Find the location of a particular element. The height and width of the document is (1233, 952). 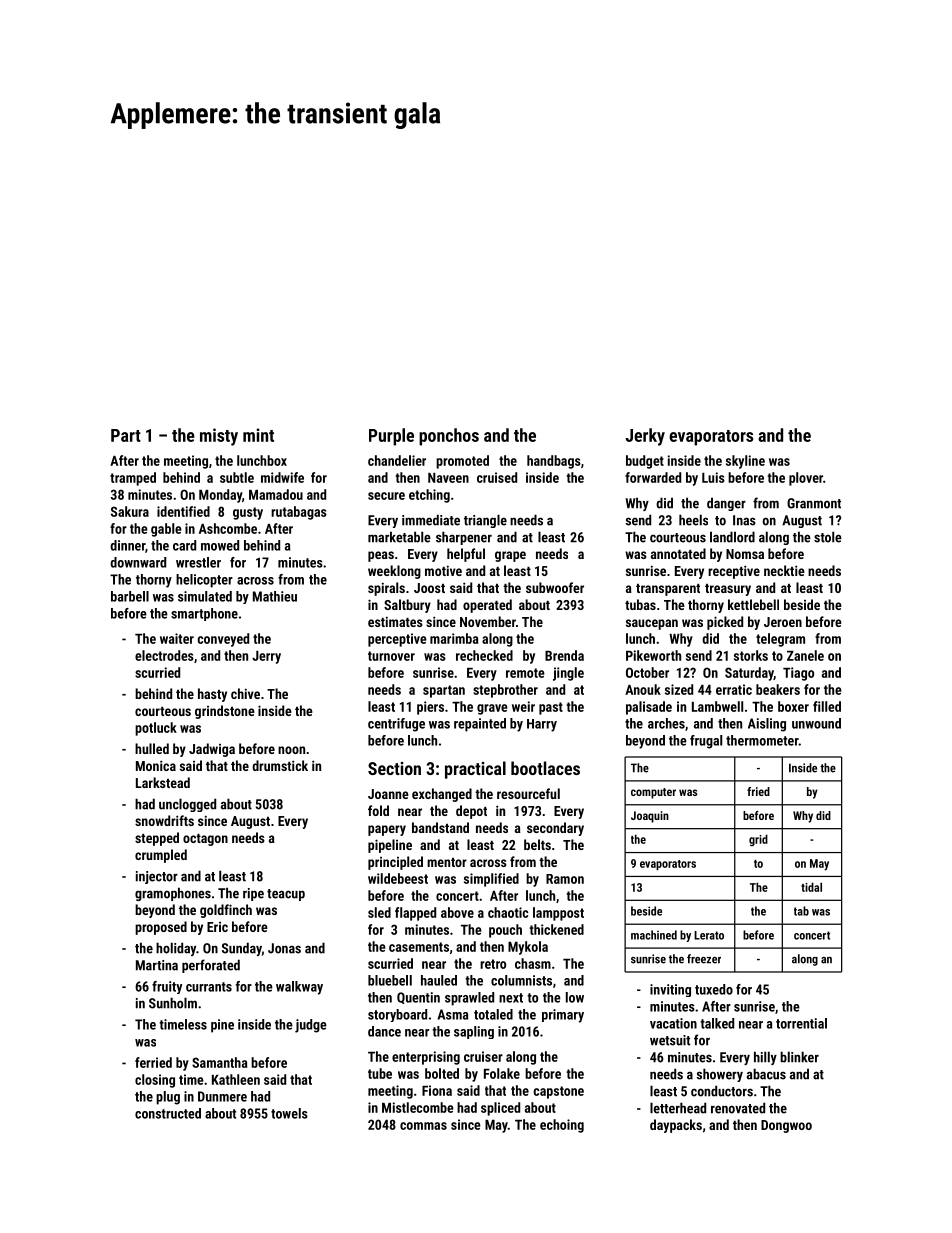

Jonas is located at coordinates (284, 948).
